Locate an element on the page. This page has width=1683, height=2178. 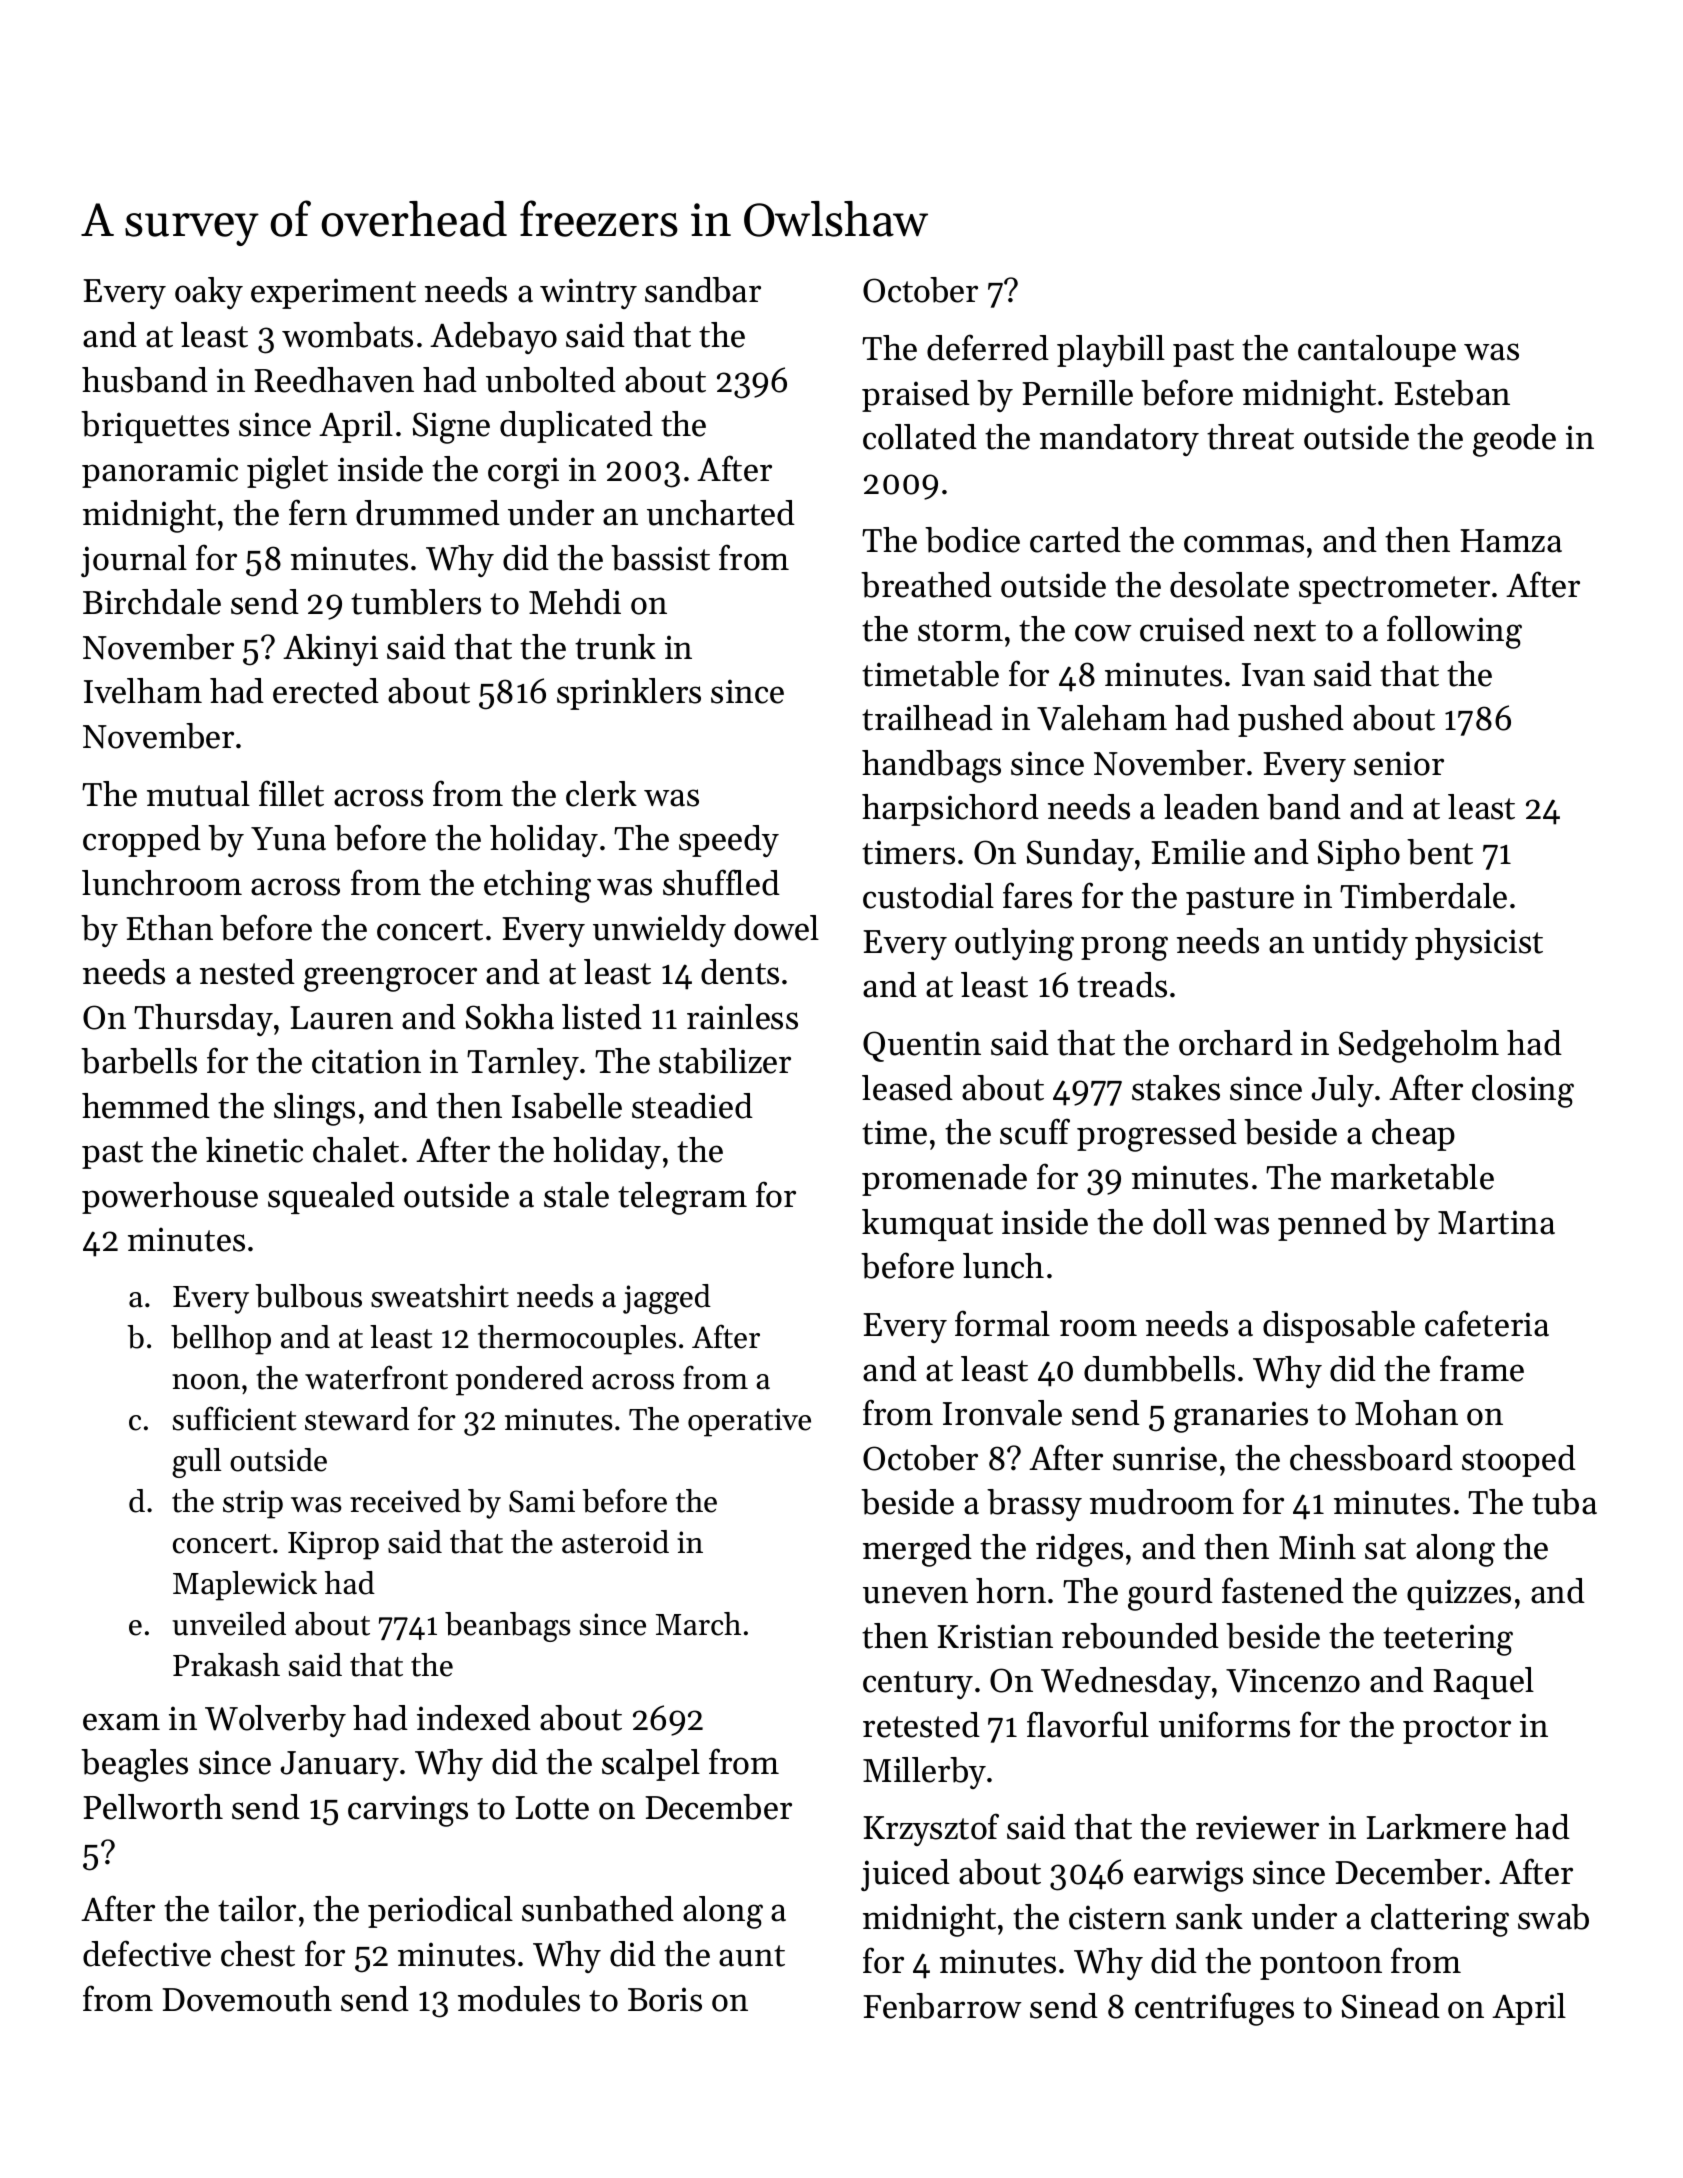
teetering is located at coordinates (1448, 1640).
